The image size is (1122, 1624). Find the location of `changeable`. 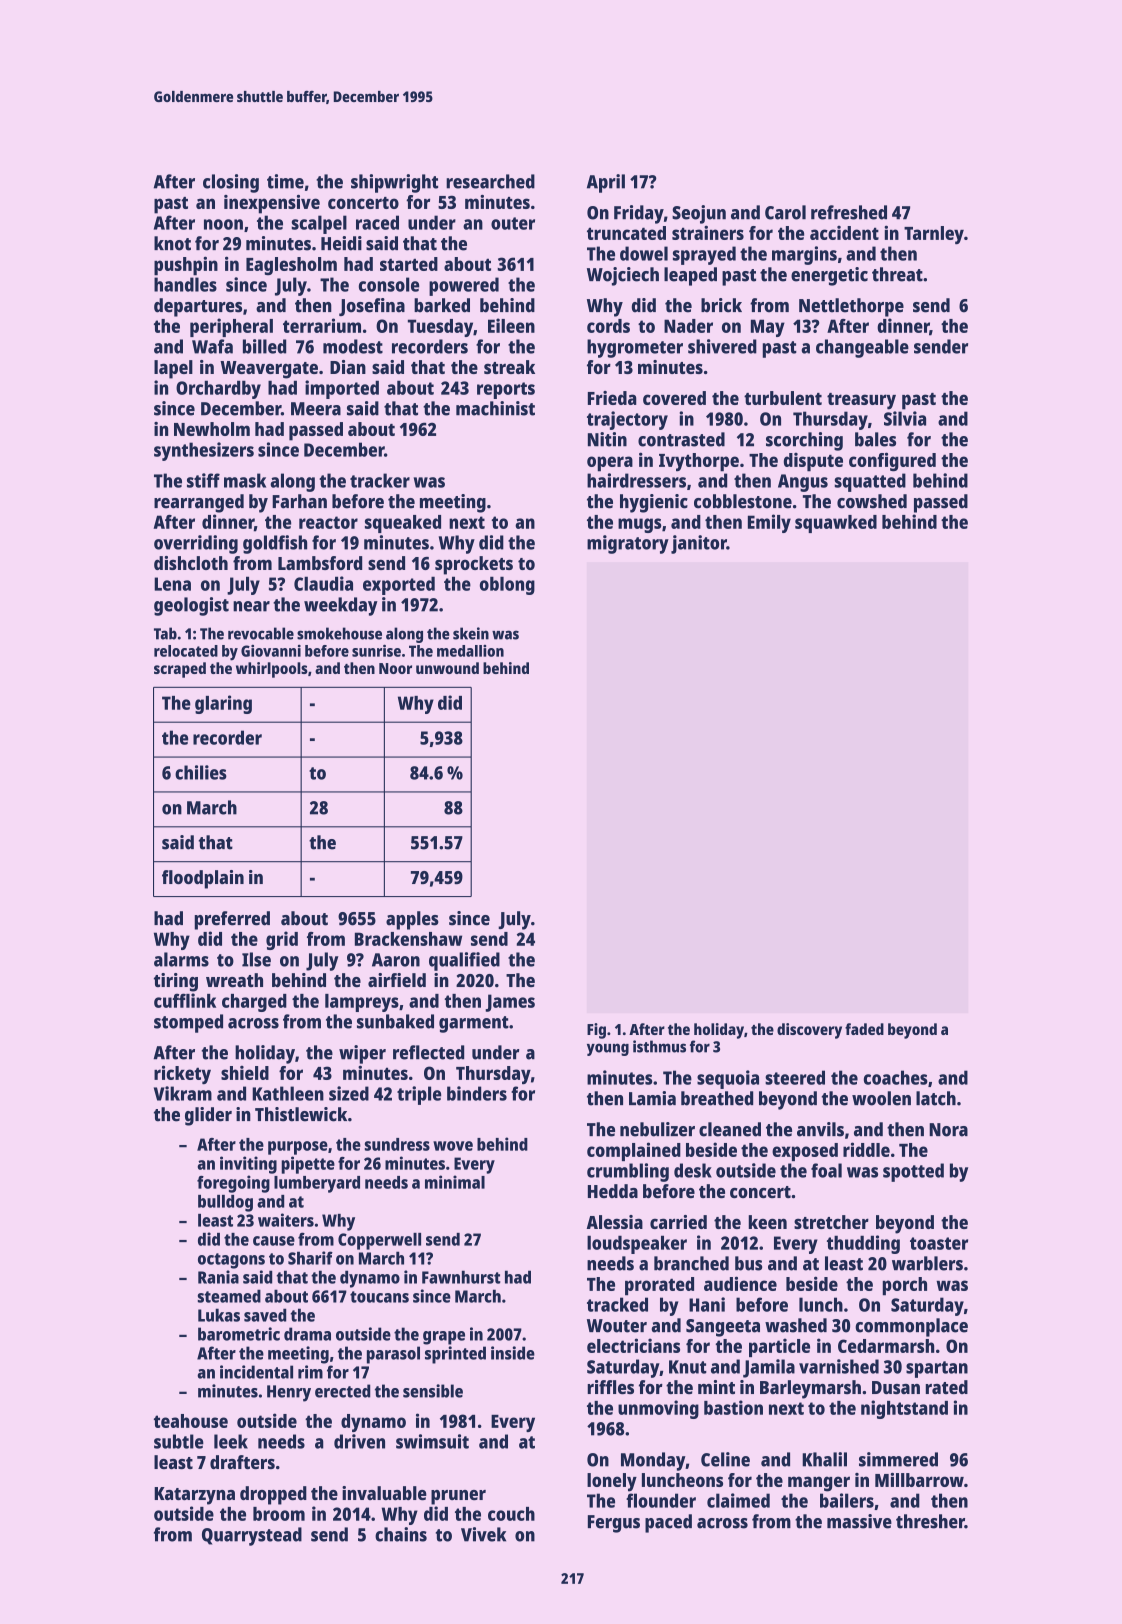

changeable is located at coordinates (862, 348).
